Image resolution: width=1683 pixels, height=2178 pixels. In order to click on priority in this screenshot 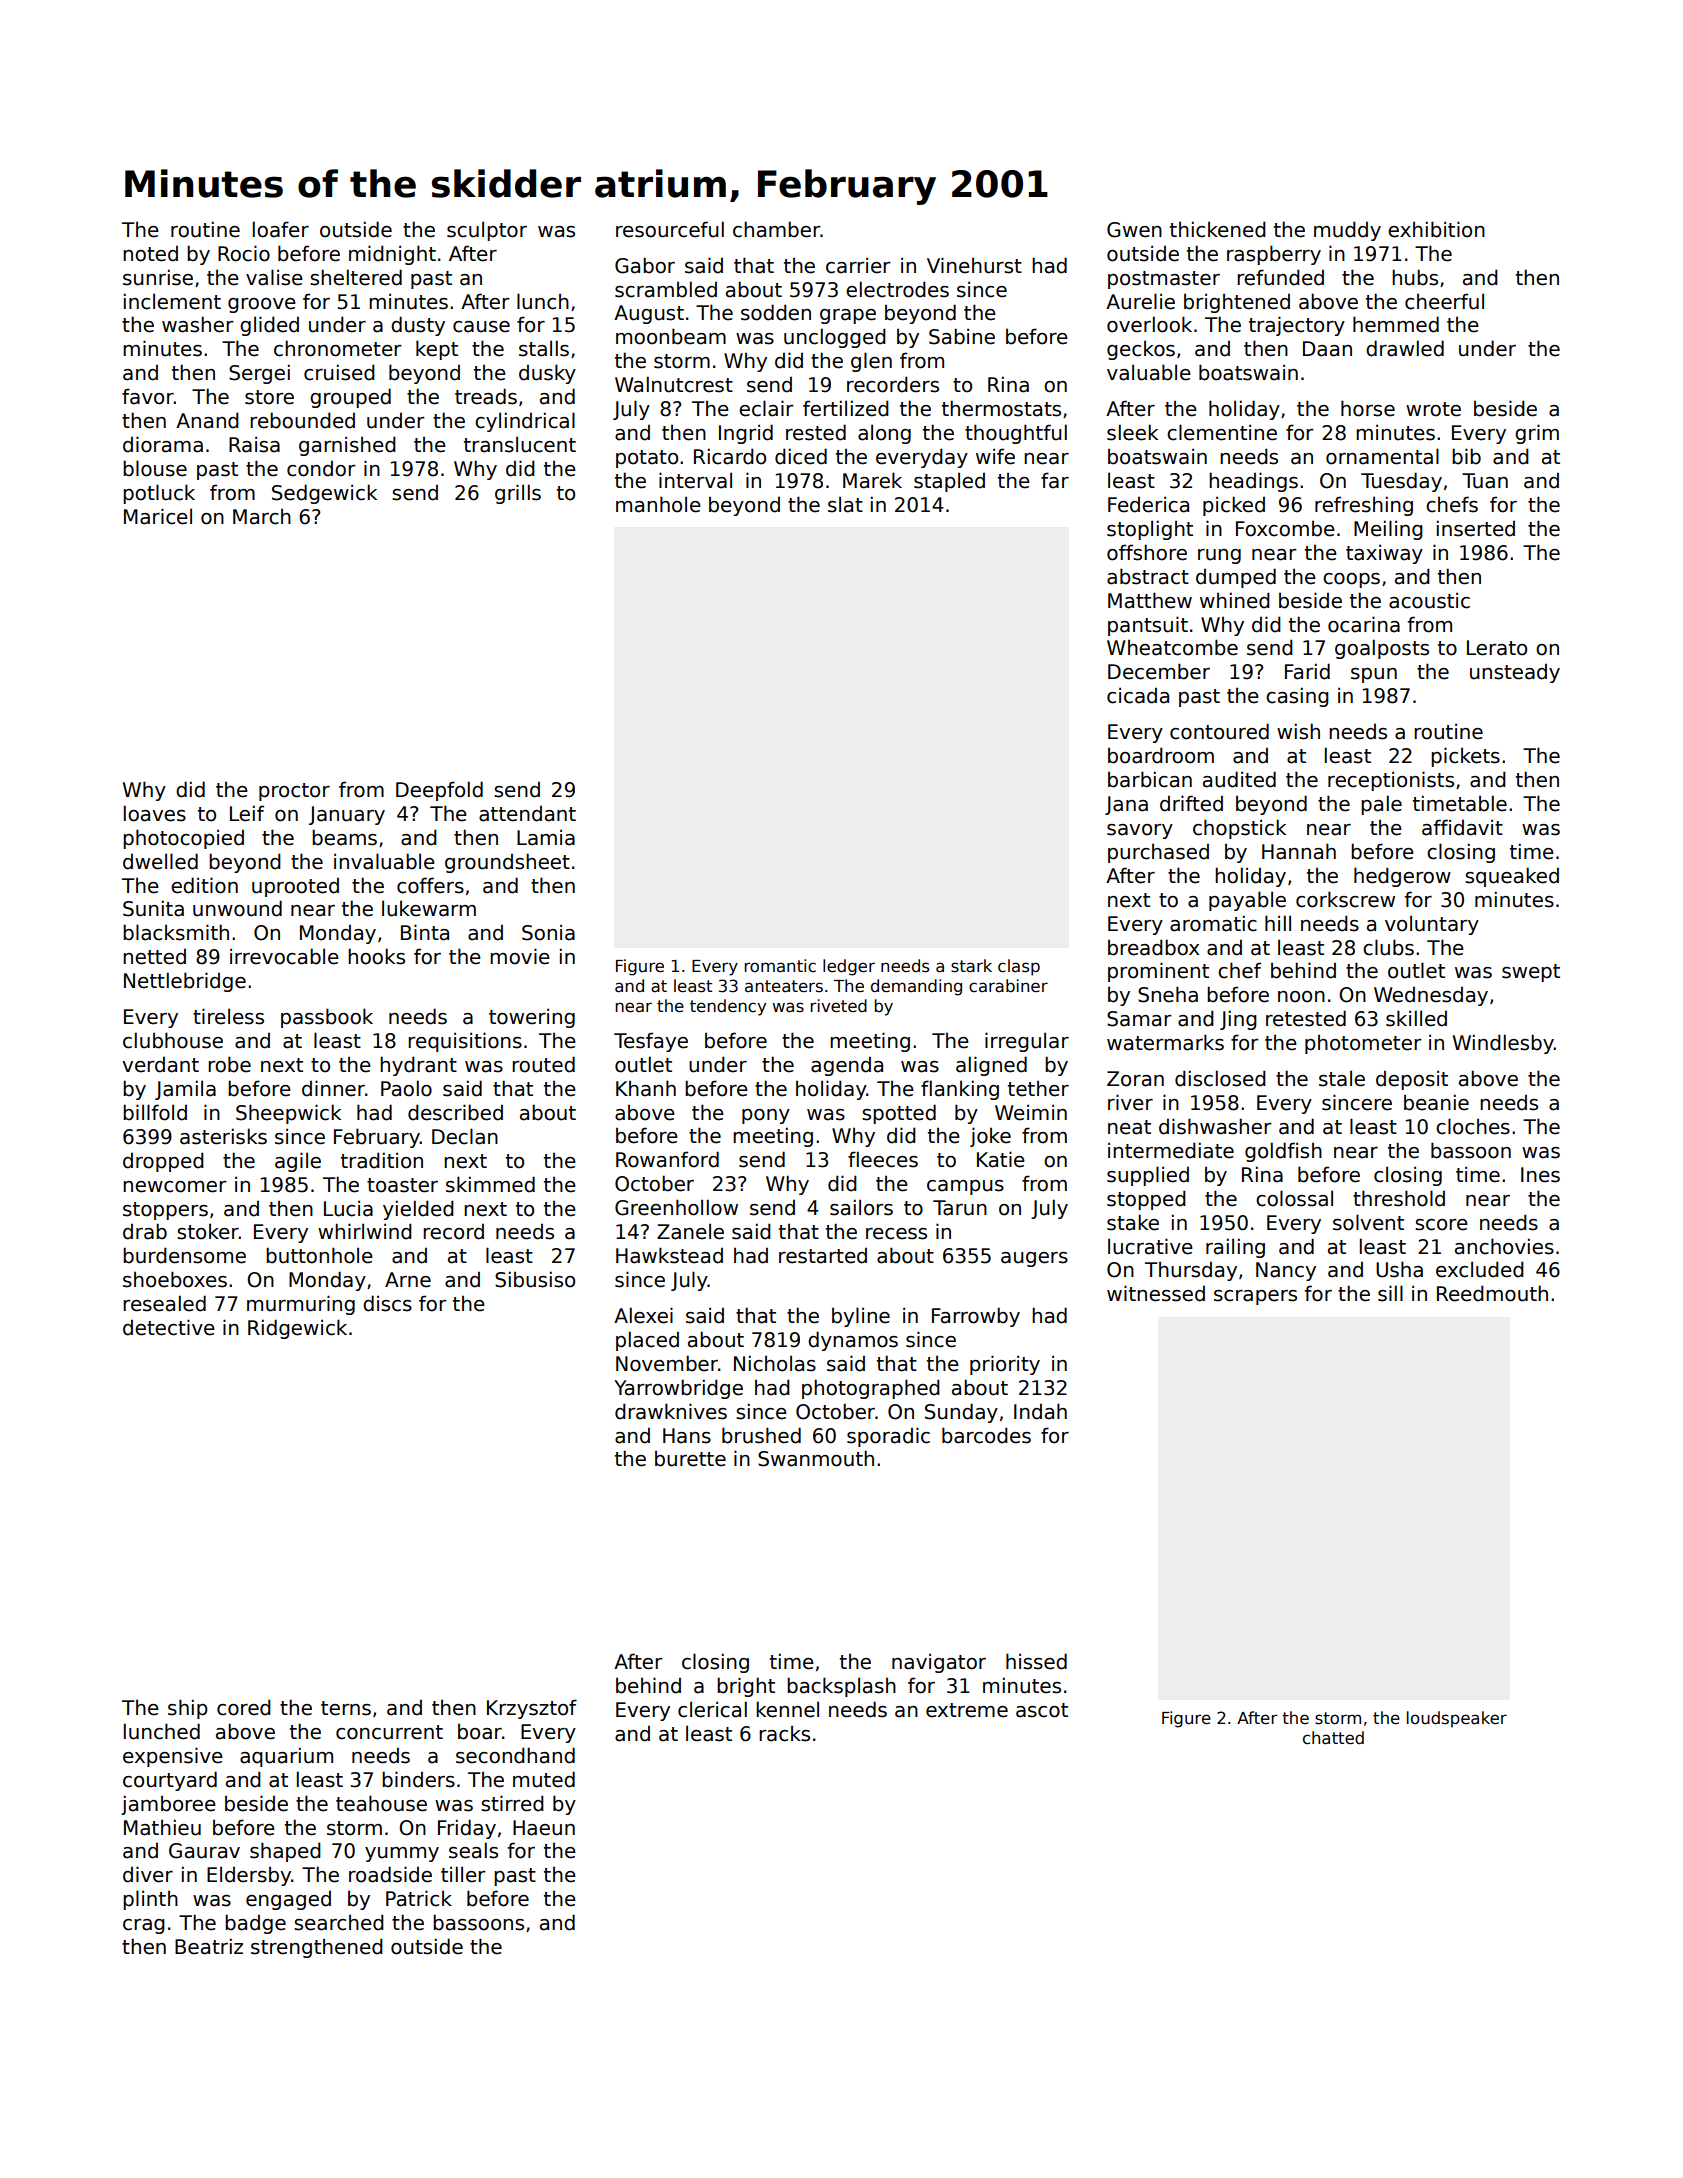, I will do `click(1005, 1365)`.
